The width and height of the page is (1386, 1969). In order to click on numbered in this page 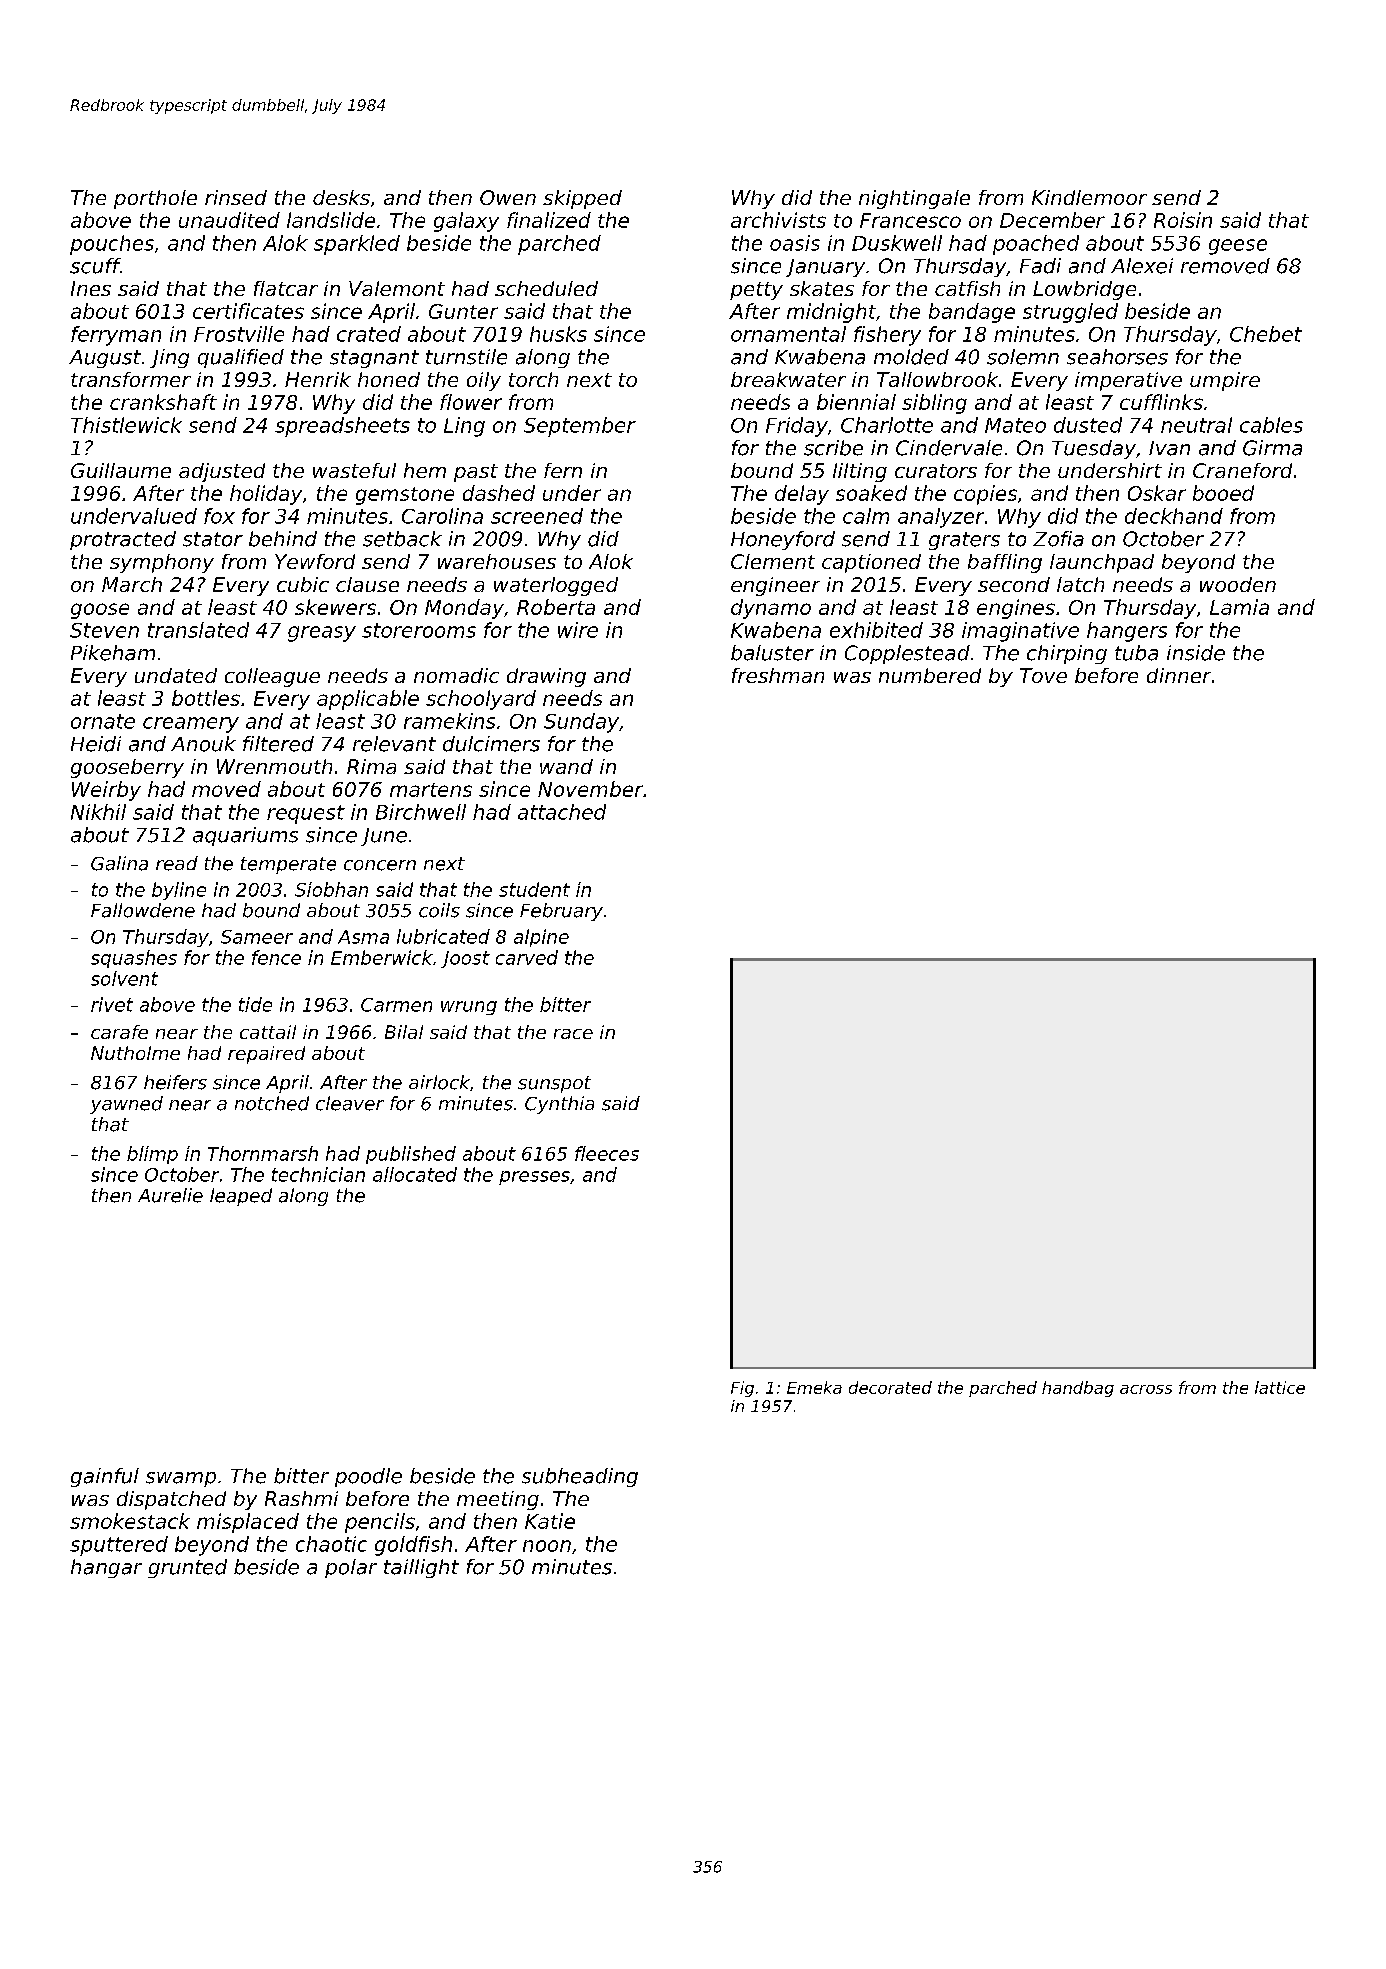, I will do `click(930, 675)`.
